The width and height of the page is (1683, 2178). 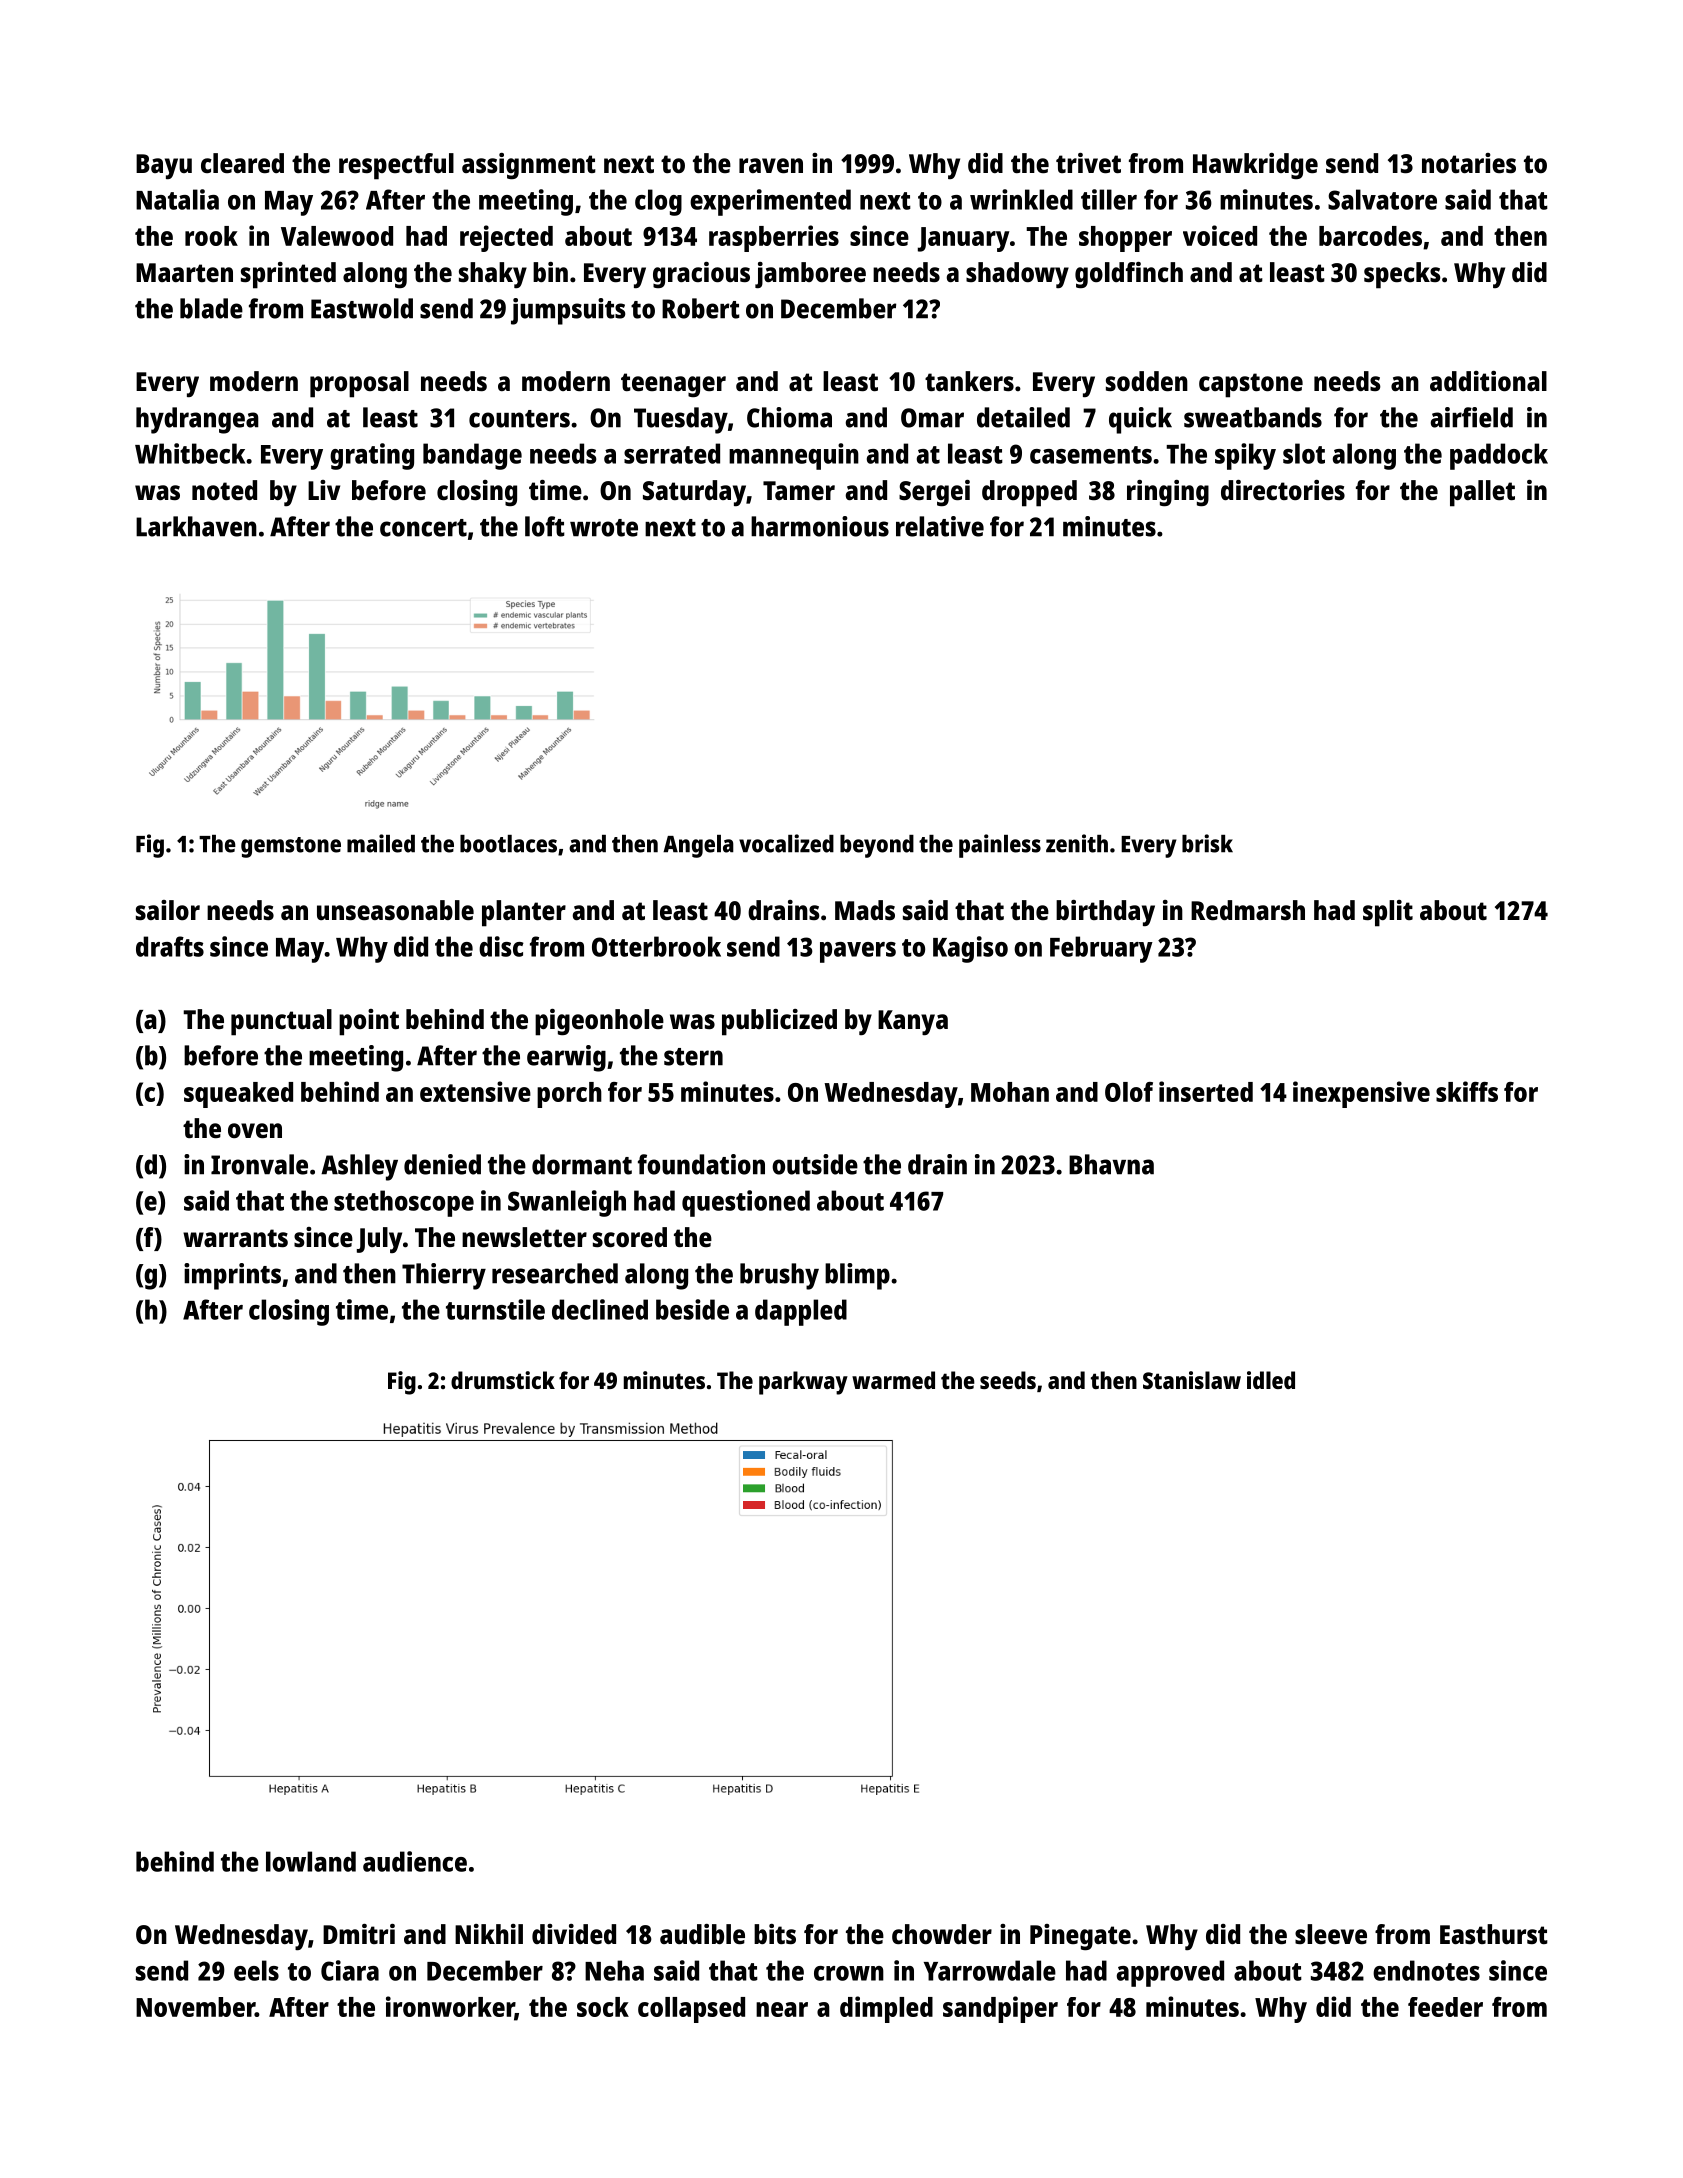 What do you see at coordinates (1008, 1380) in the page?
I see `seeds` at bounding box center [1008, 1380].
